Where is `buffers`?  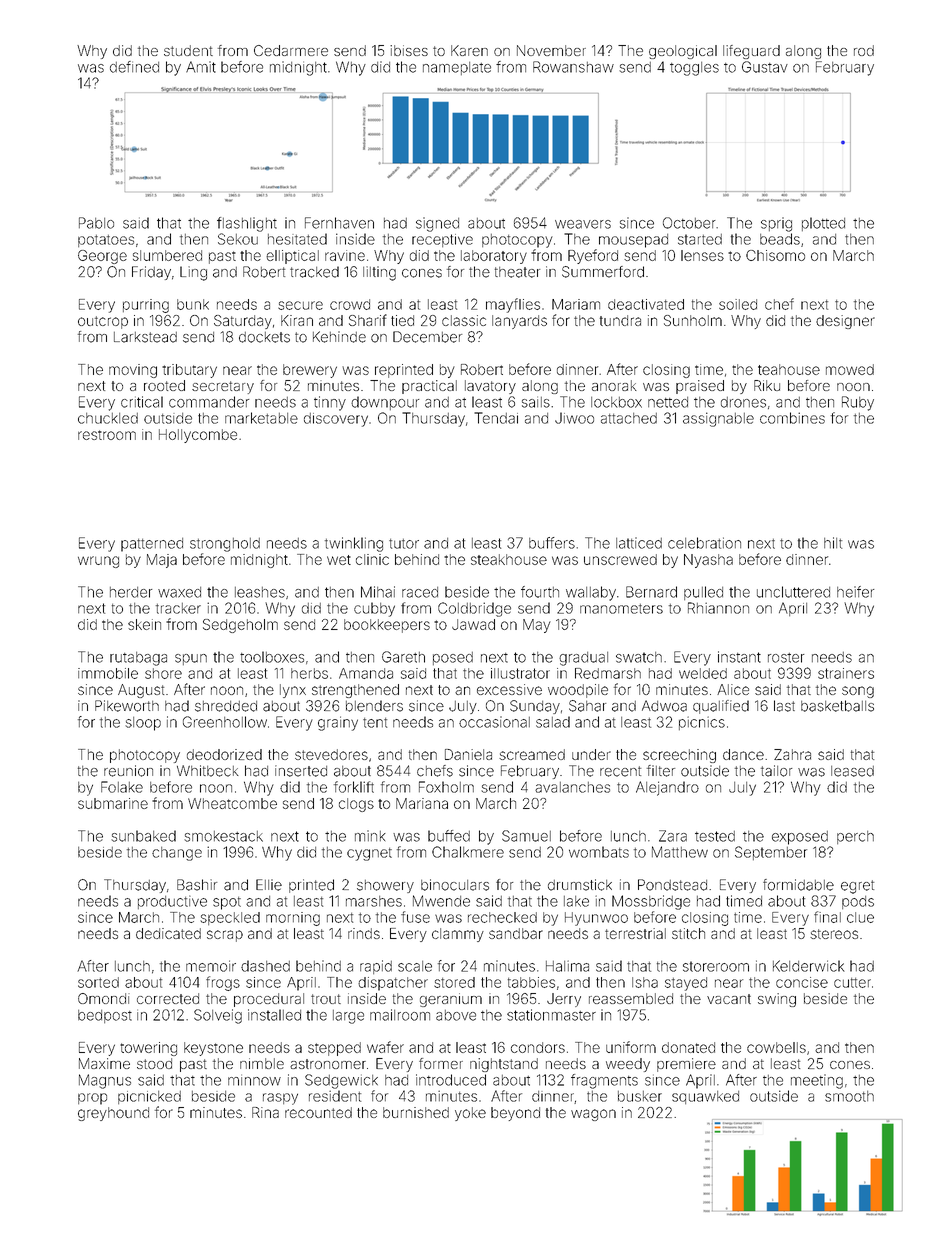
buffers is located at coordinates (552, 543).
